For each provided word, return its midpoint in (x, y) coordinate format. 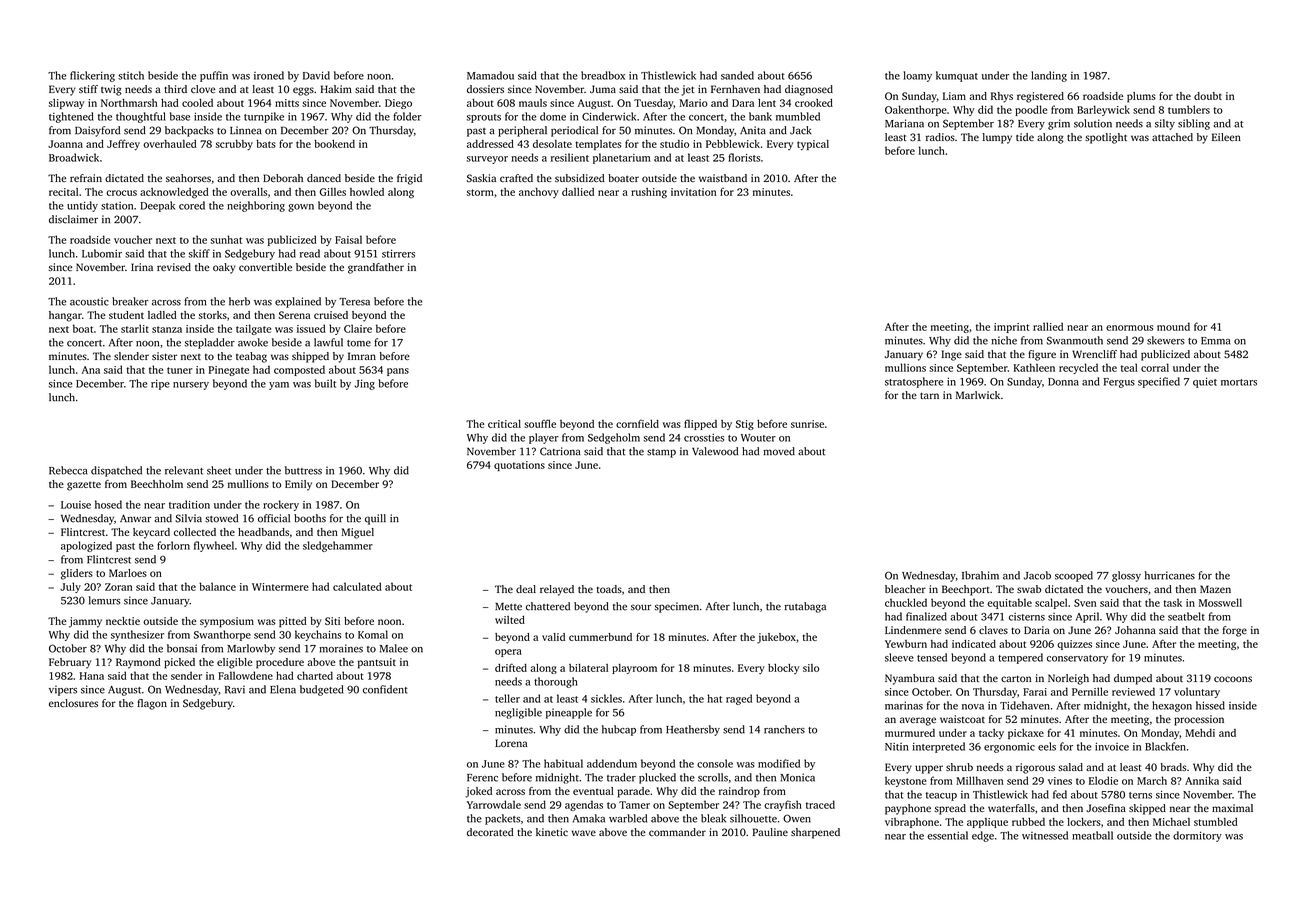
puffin (214, 76)
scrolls (713, 777)
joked (478, 792)
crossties (704, 437)
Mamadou (490, 75)
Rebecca (68, 470)
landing (1049, 76)
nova (973, 707)
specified (1159, 382)
